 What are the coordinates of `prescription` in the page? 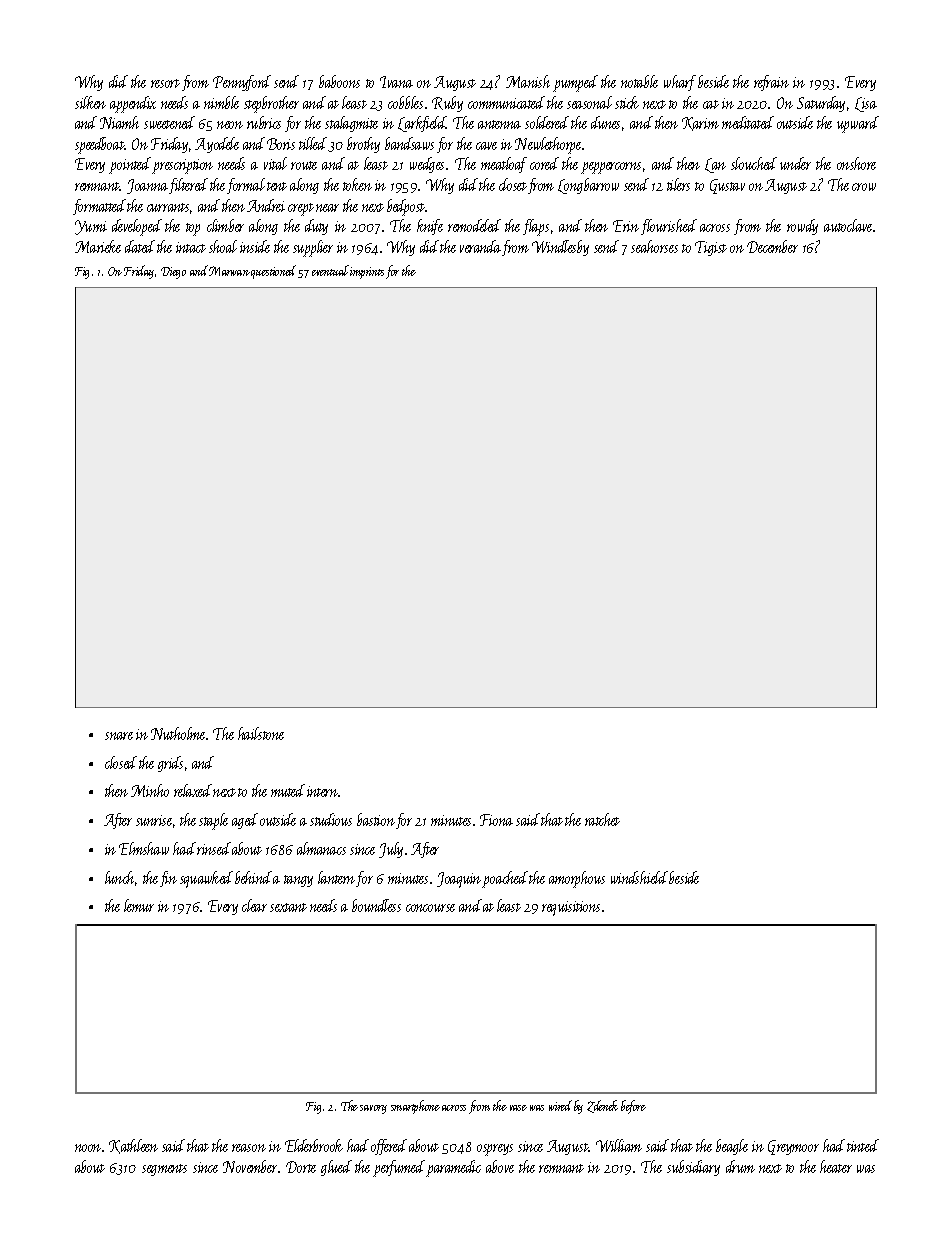 It's located at (182, 166).
